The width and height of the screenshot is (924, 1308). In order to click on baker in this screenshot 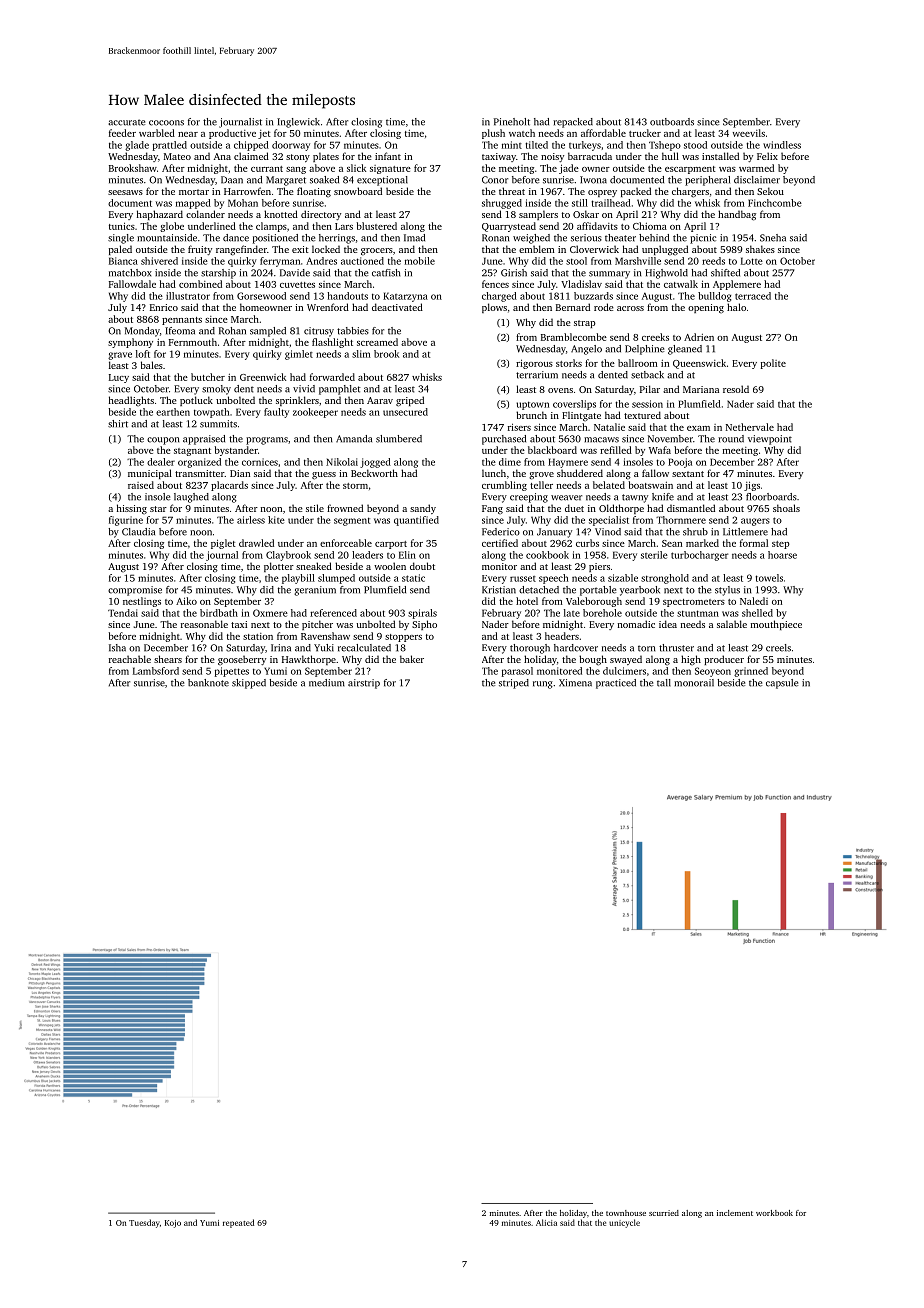, I will do `click(412, 659)`.
